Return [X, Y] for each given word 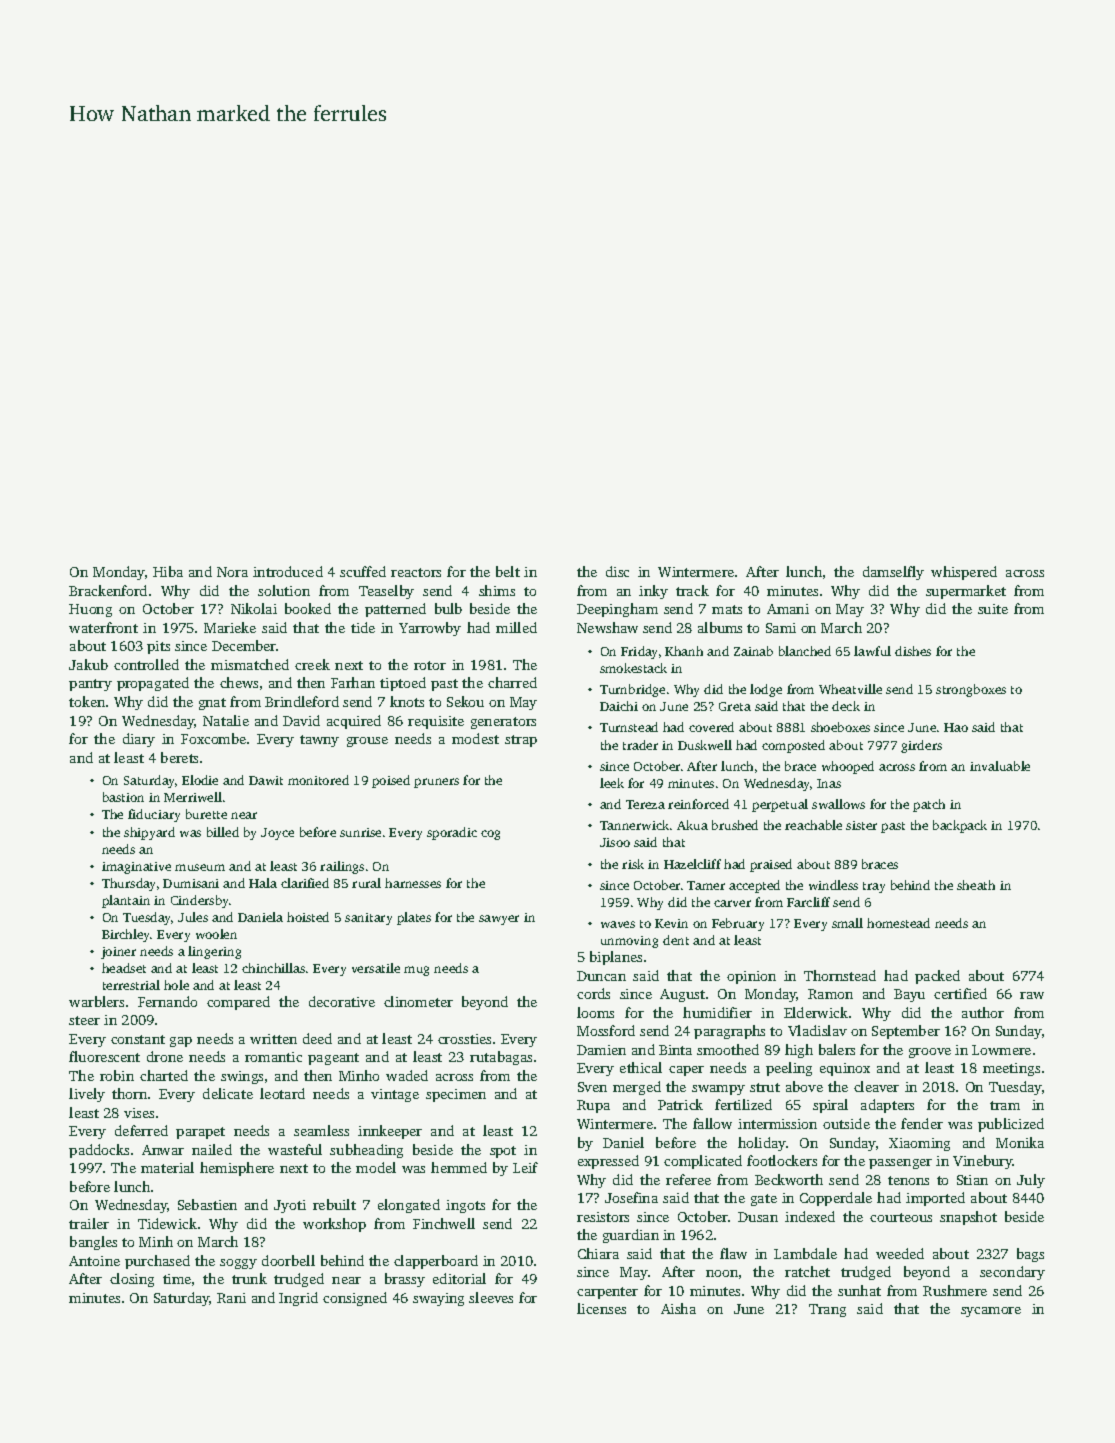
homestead [898, 923]
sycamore [991, 1312]
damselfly [893, 573]
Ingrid [298, 1299]
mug [416, 971]
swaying [438, 1299]
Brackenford [108, 590]
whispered [964, 573]
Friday [639, 652]
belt [508, 571]
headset [124, 968]
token [87, 701]
